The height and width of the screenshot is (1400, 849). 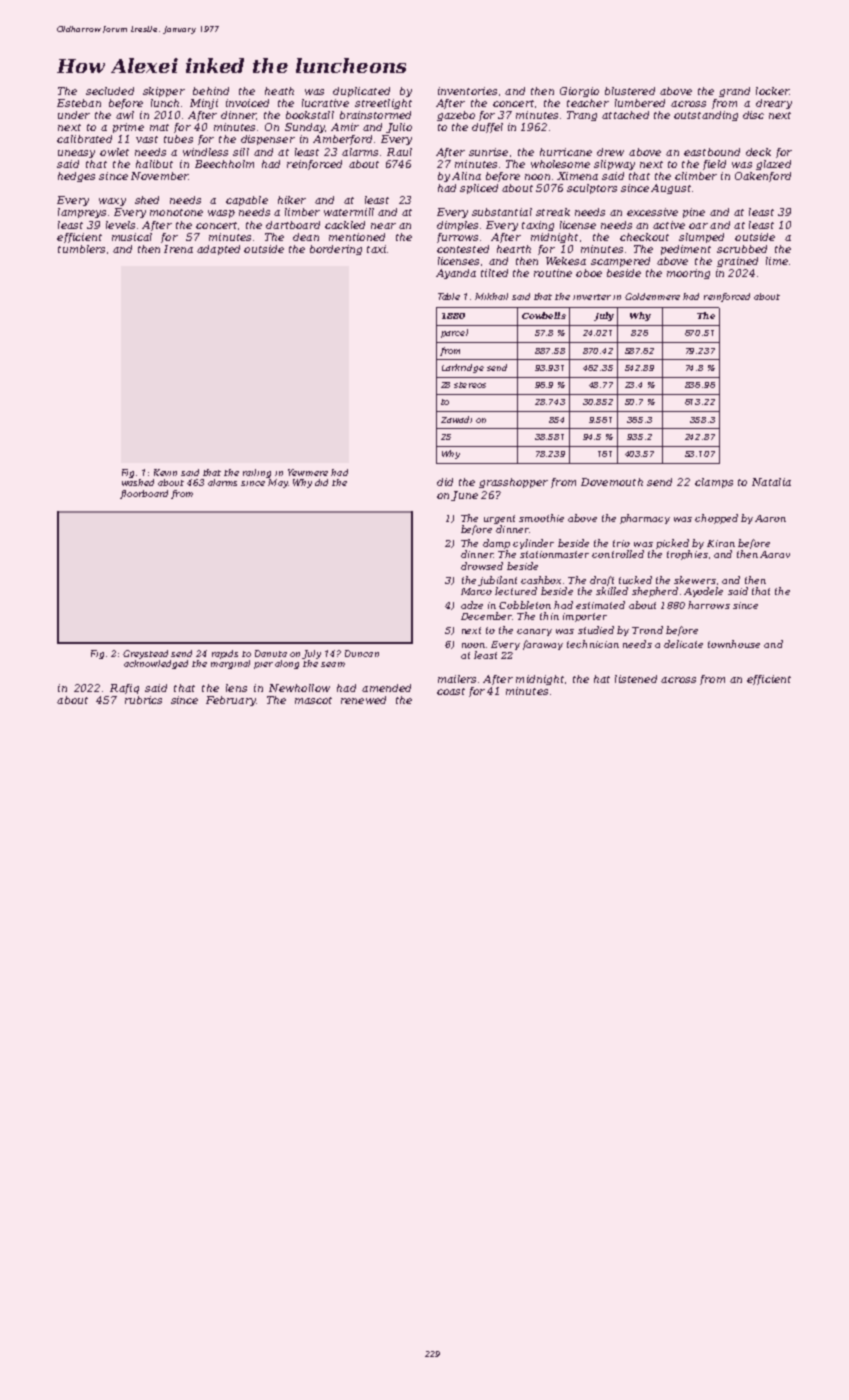 What do you see at coordinates (456, 419) in the screenshot?
I see `Zawadi` at bounding box center [456, 419].
